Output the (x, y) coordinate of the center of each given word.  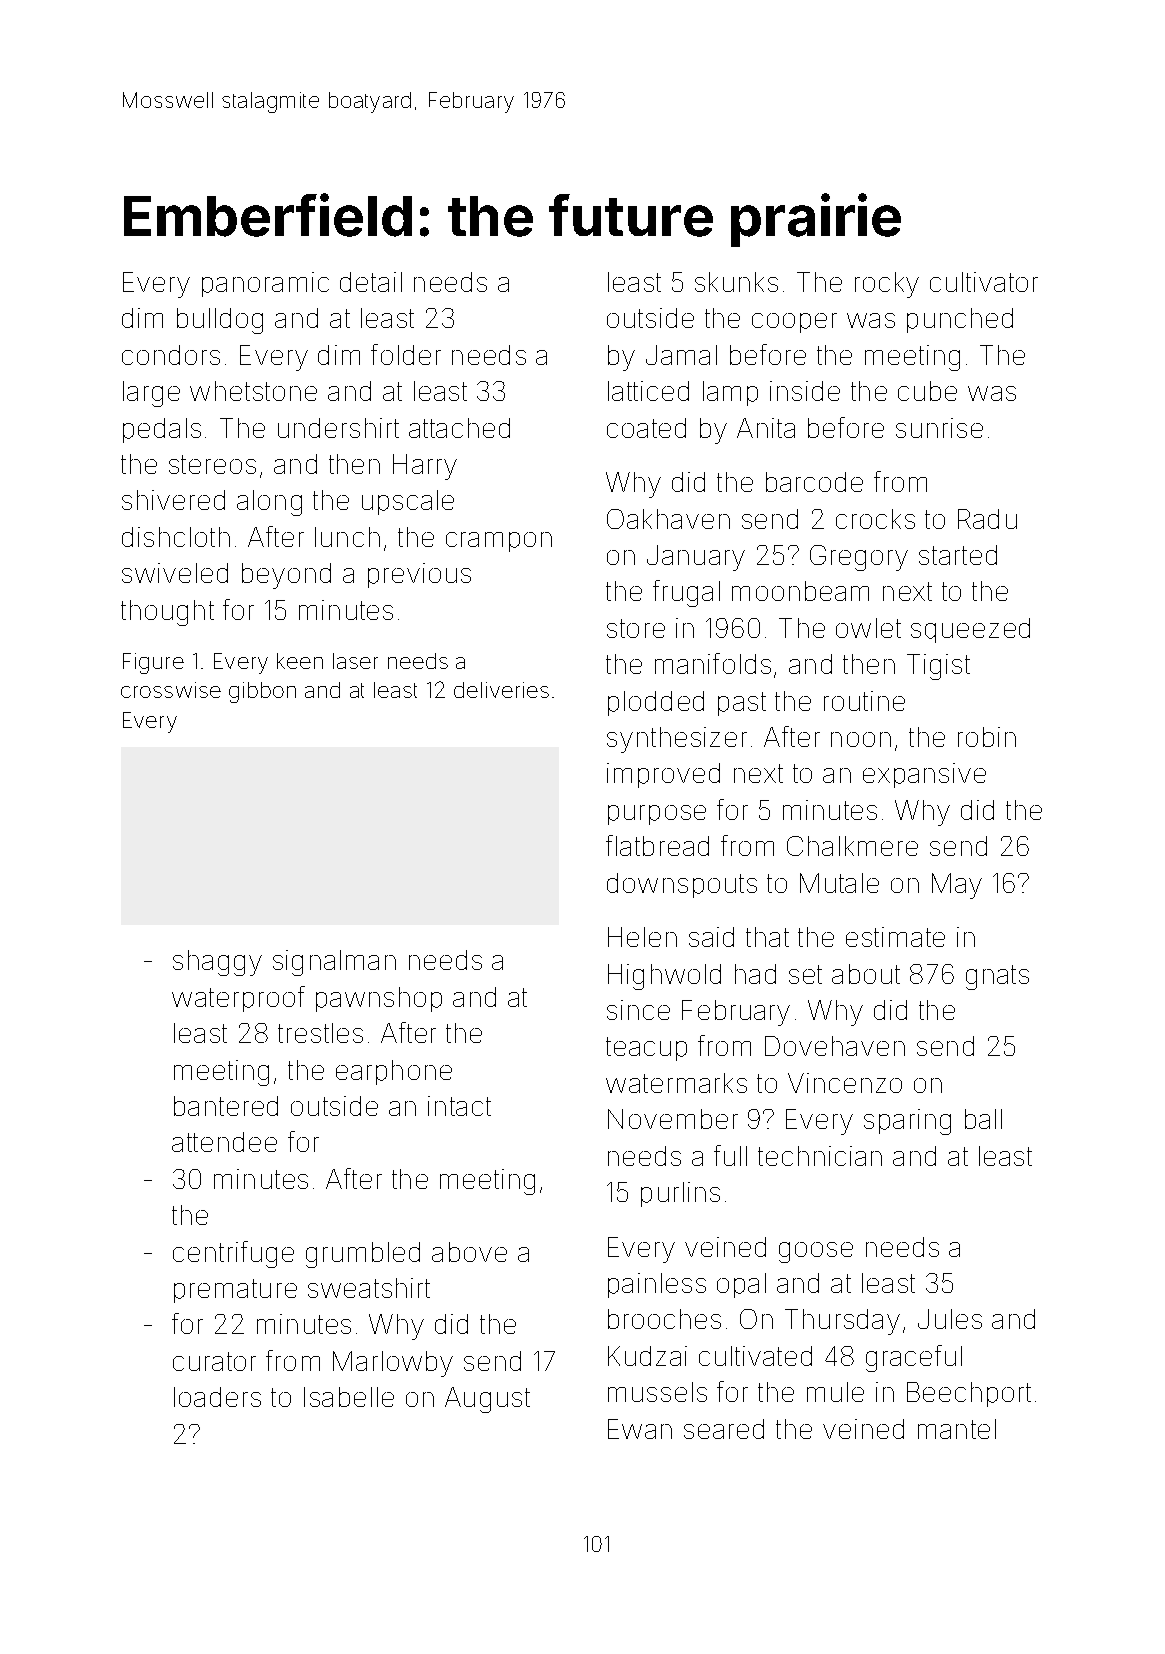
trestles (320, 1033)
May (957, 886)
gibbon (262, 692)
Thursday (842, 1322)
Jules (950, 1319)
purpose (657, 815)
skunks (736, 282)
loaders (217, 1397)
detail (371, 282)
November (673, 1119)
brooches (664, 1319)
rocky (887, 285)
